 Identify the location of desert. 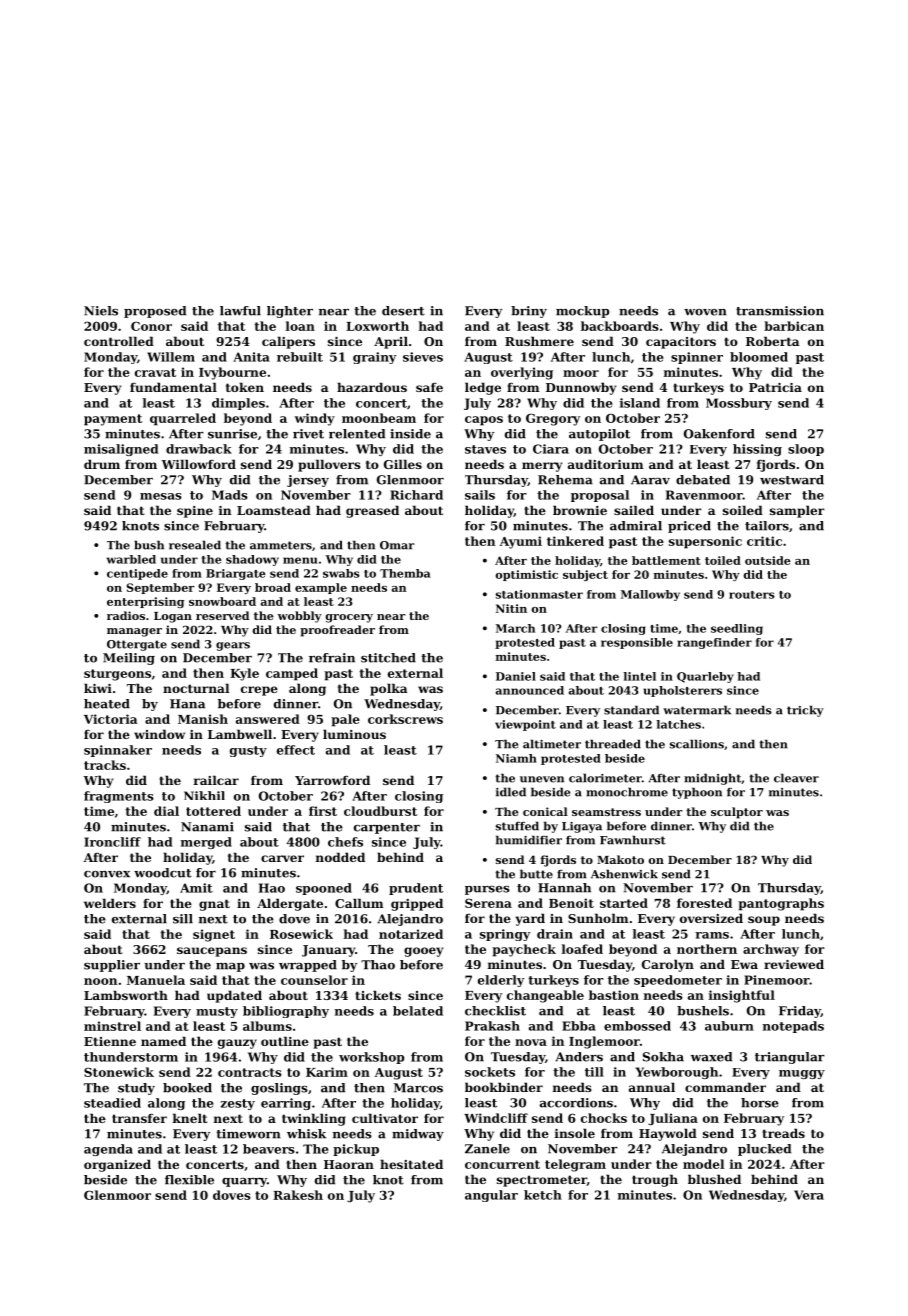
(403, 311).
